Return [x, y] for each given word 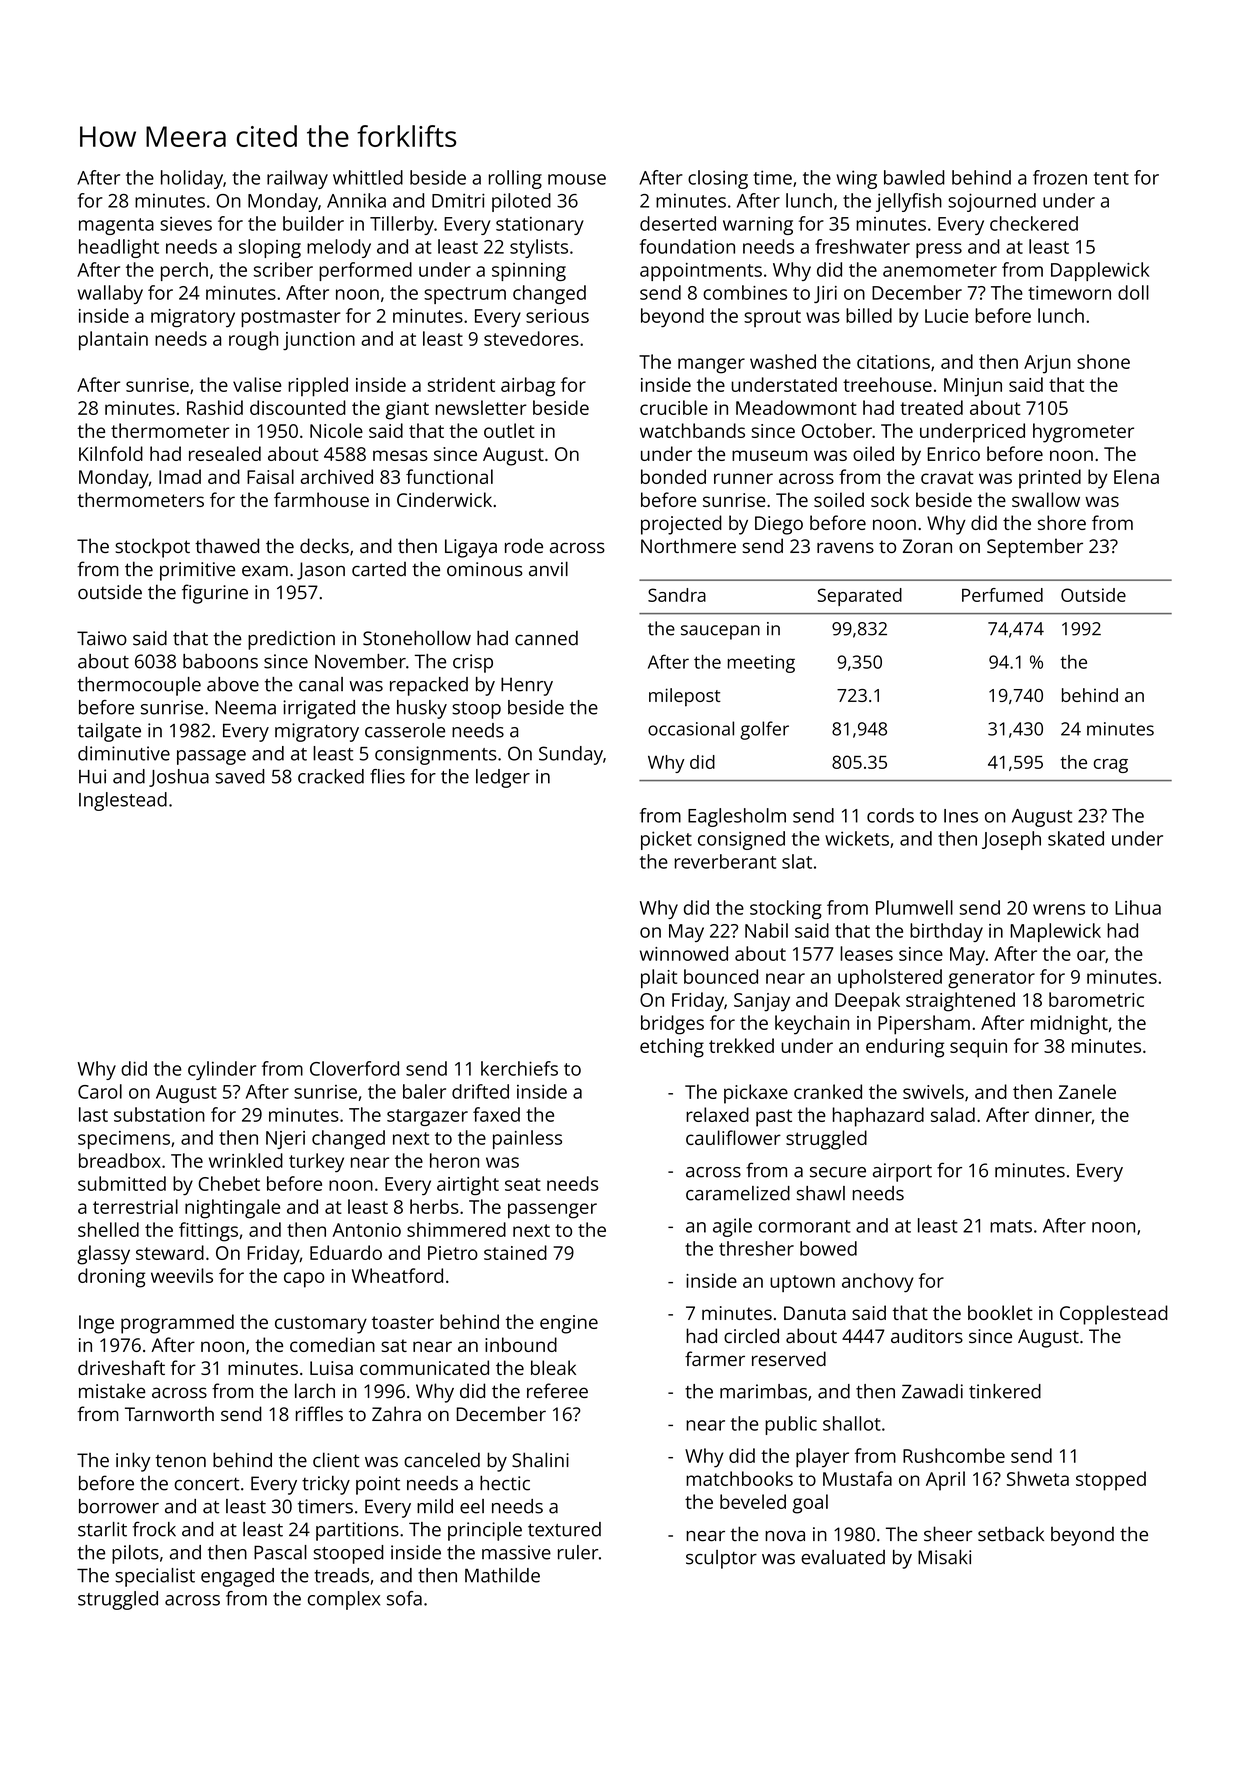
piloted [521, 202]
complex [344, 1600]
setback [1011, 1534]
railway [297, 179]
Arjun [1047, 364]
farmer [715, 1358]
